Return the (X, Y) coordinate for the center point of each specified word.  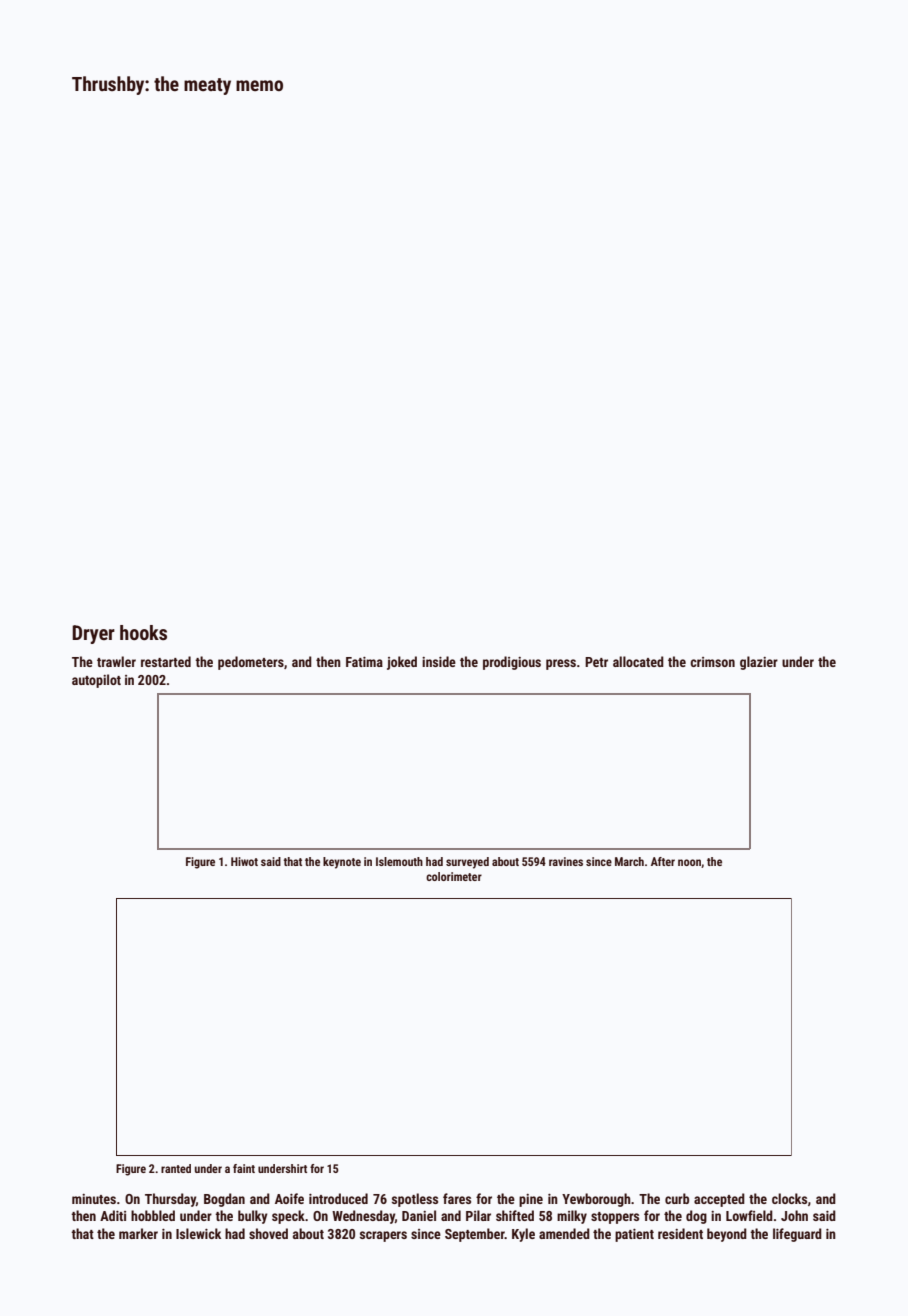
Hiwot (244, 861)
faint (244, 1168)
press (561, 664)
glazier (759, 663)
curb (677, 1198)
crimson (712, 662)
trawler (116, 661)
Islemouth (399, 861)
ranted (176, 1168)
